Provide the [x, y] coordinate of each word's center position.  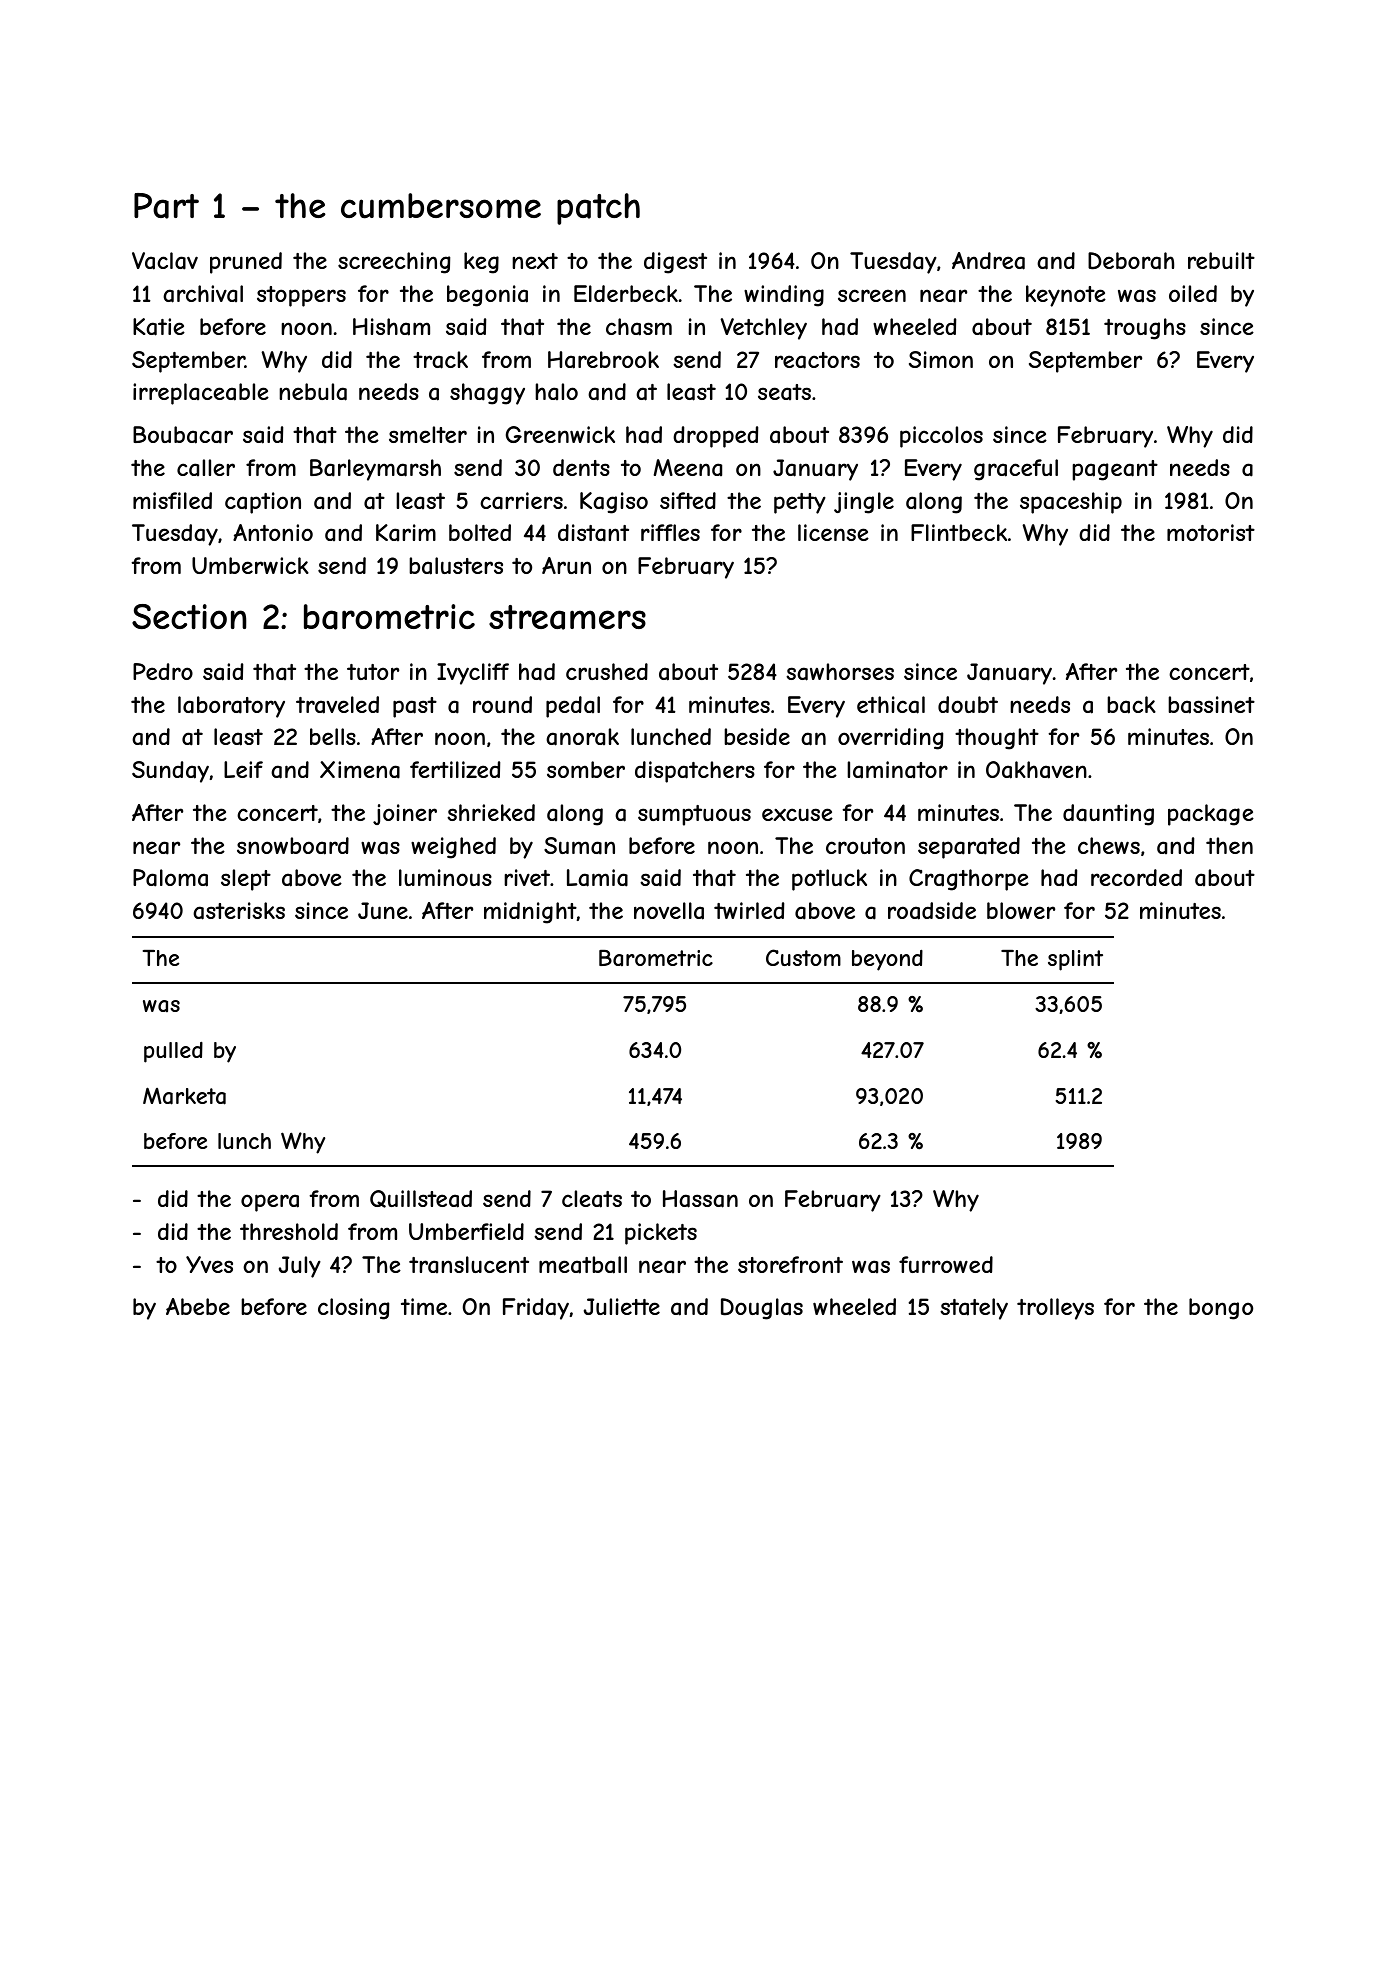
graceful [1016, 470]
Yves [209, 1264]
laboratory [231, 707]
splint [1075, 960]
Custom [803, 957]
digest [675, 263]
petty [800, 503]
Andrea [988, 261]
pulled [173, 1052]
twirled [749, 910]
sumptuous [694, 815]
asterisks [239, 911]
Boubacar [183, 435]
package [1211, 815]
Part [166, 206]
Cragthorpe [969, 880]
